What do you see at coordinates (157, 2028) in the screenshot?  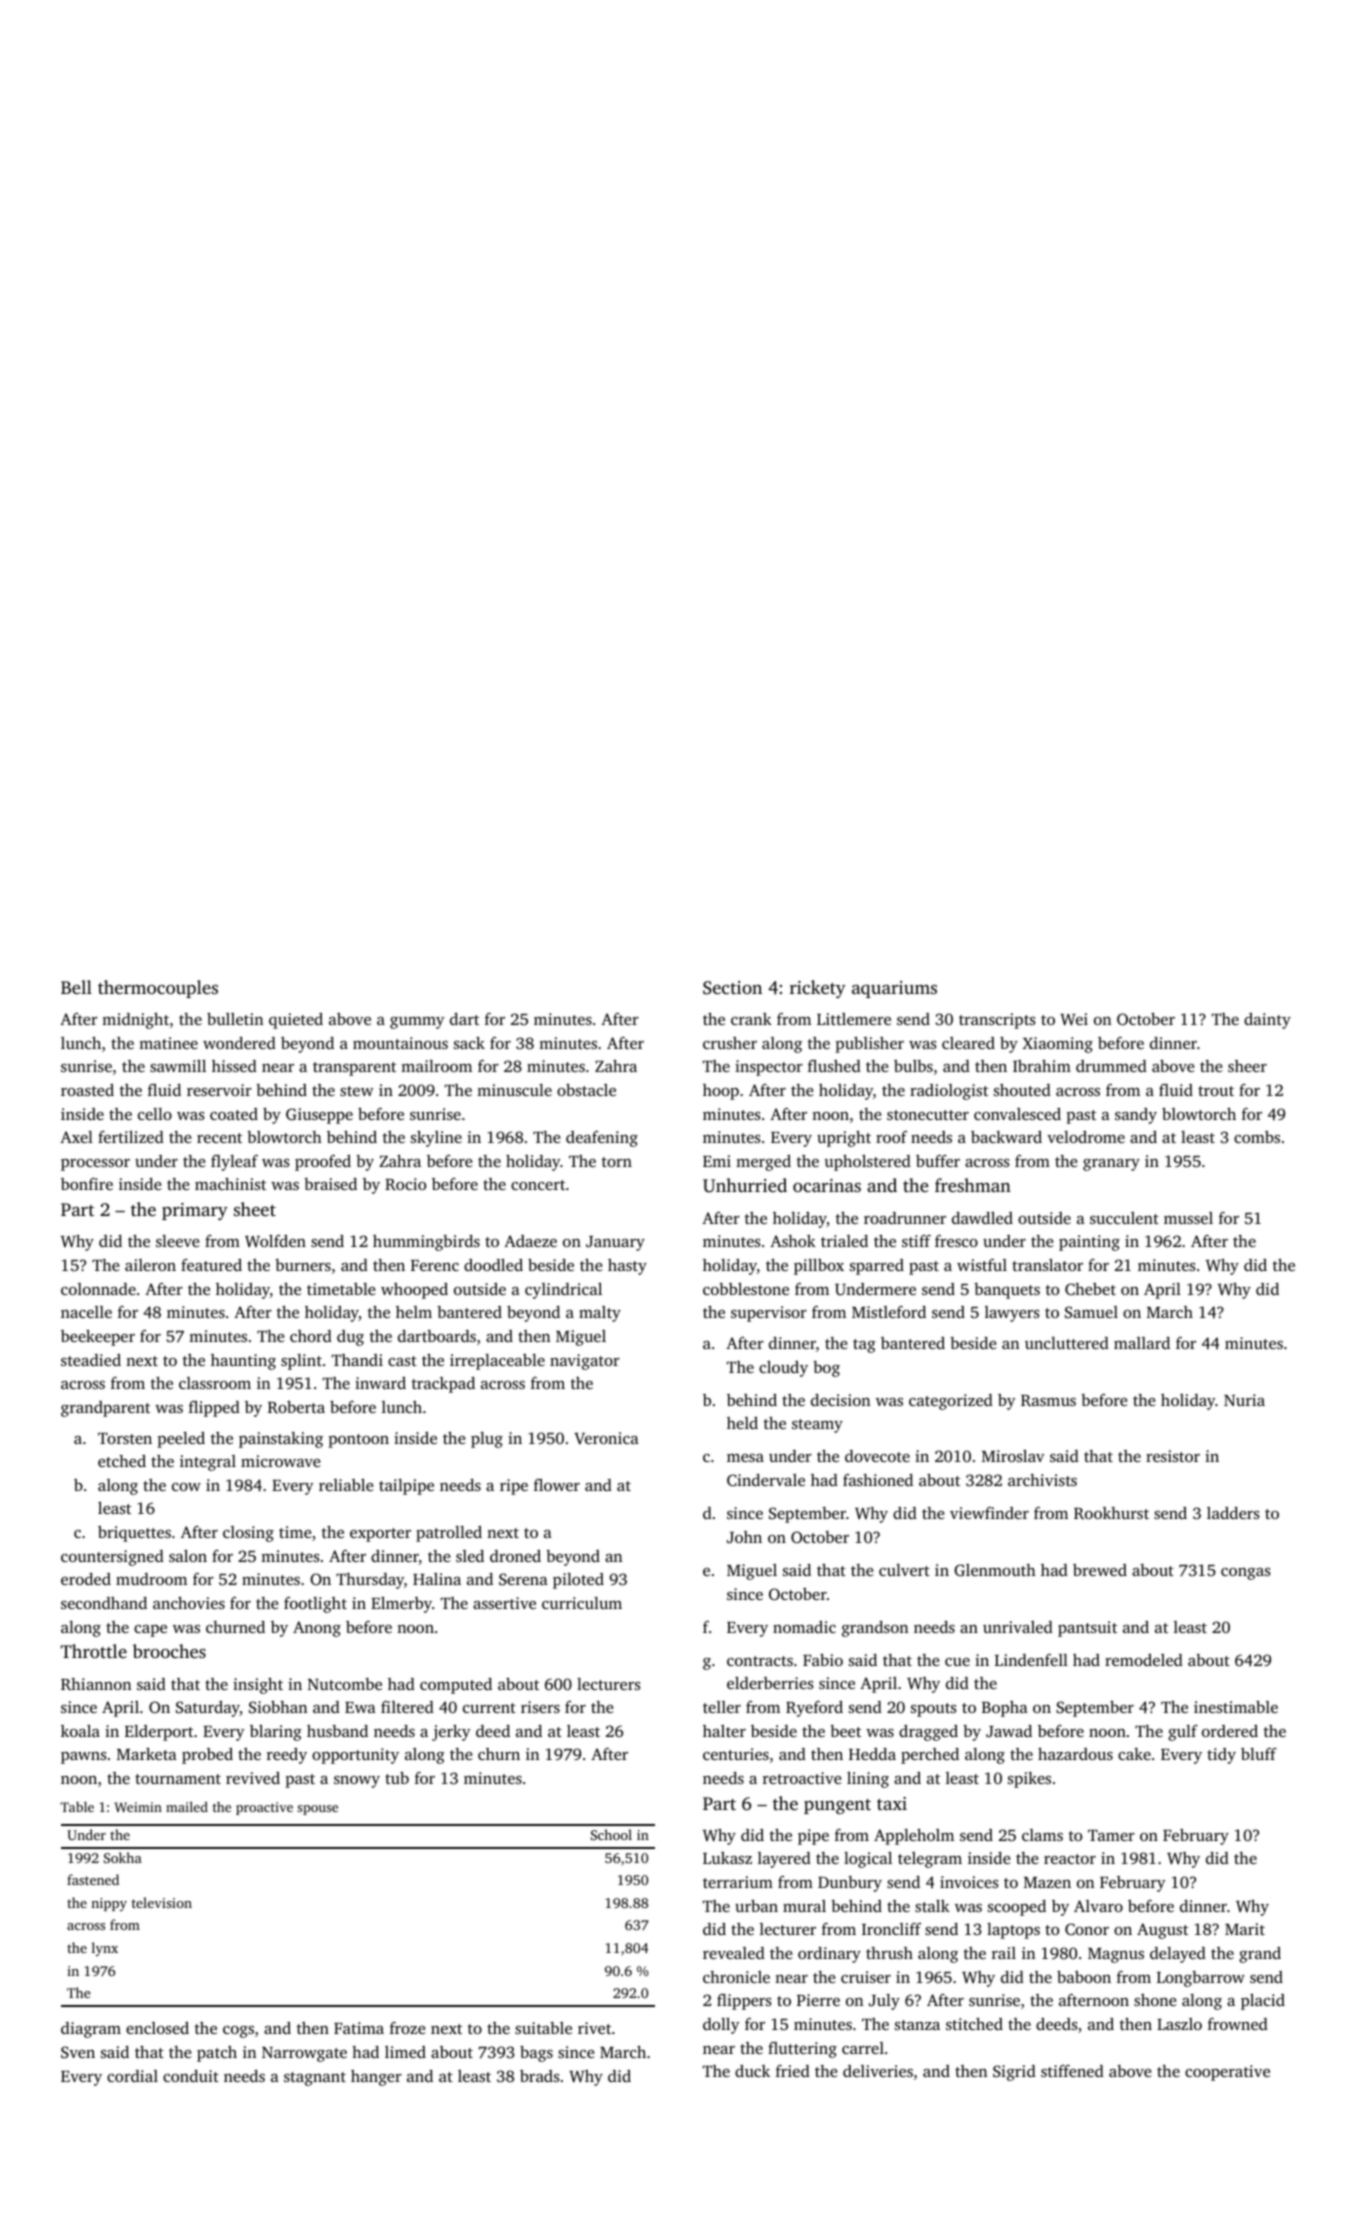 I see `enclosed` at bounding box center [157, 2028].
